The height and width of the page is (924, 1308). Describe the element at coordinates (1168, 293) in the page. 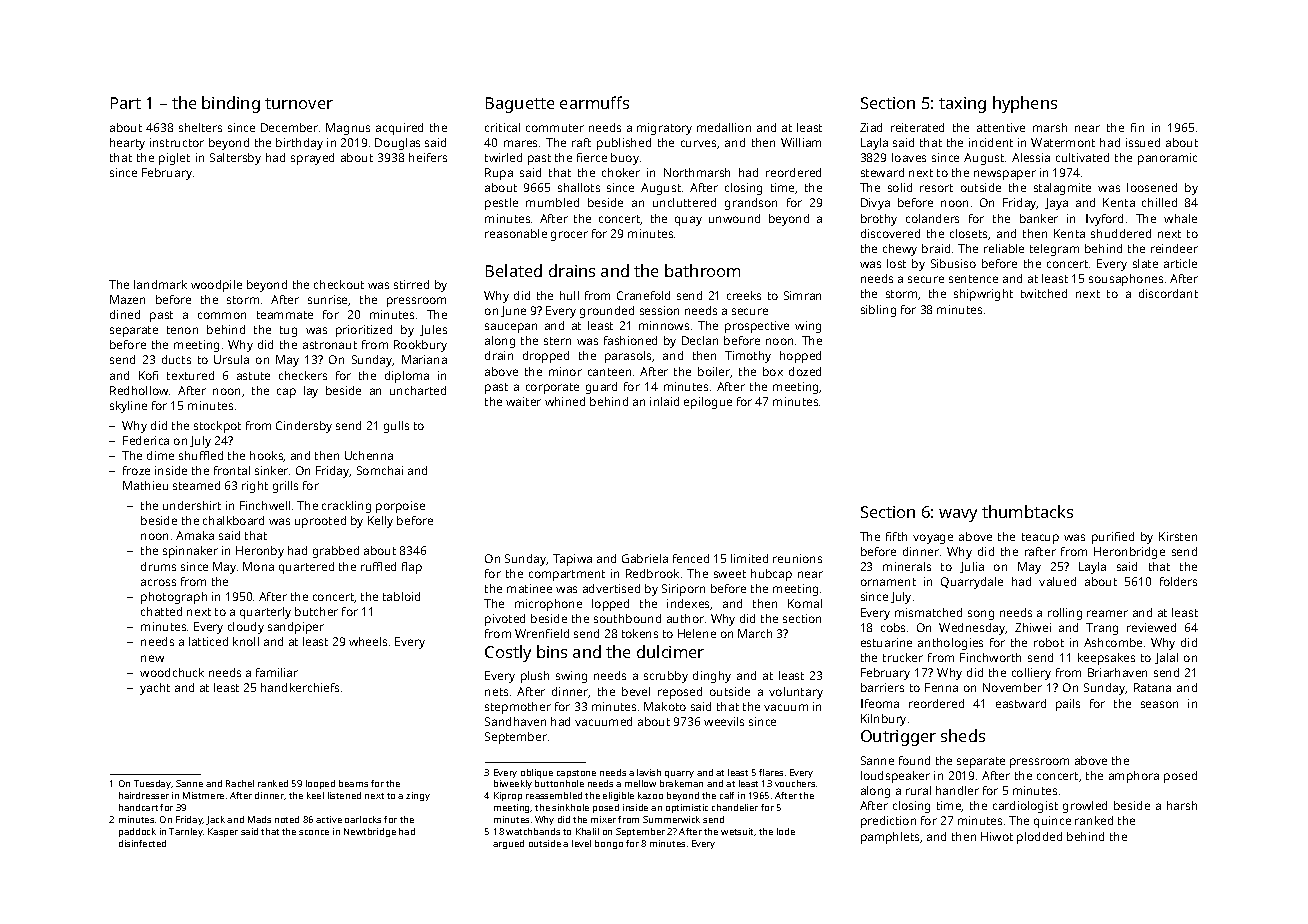

I see `discordant` at that location.
